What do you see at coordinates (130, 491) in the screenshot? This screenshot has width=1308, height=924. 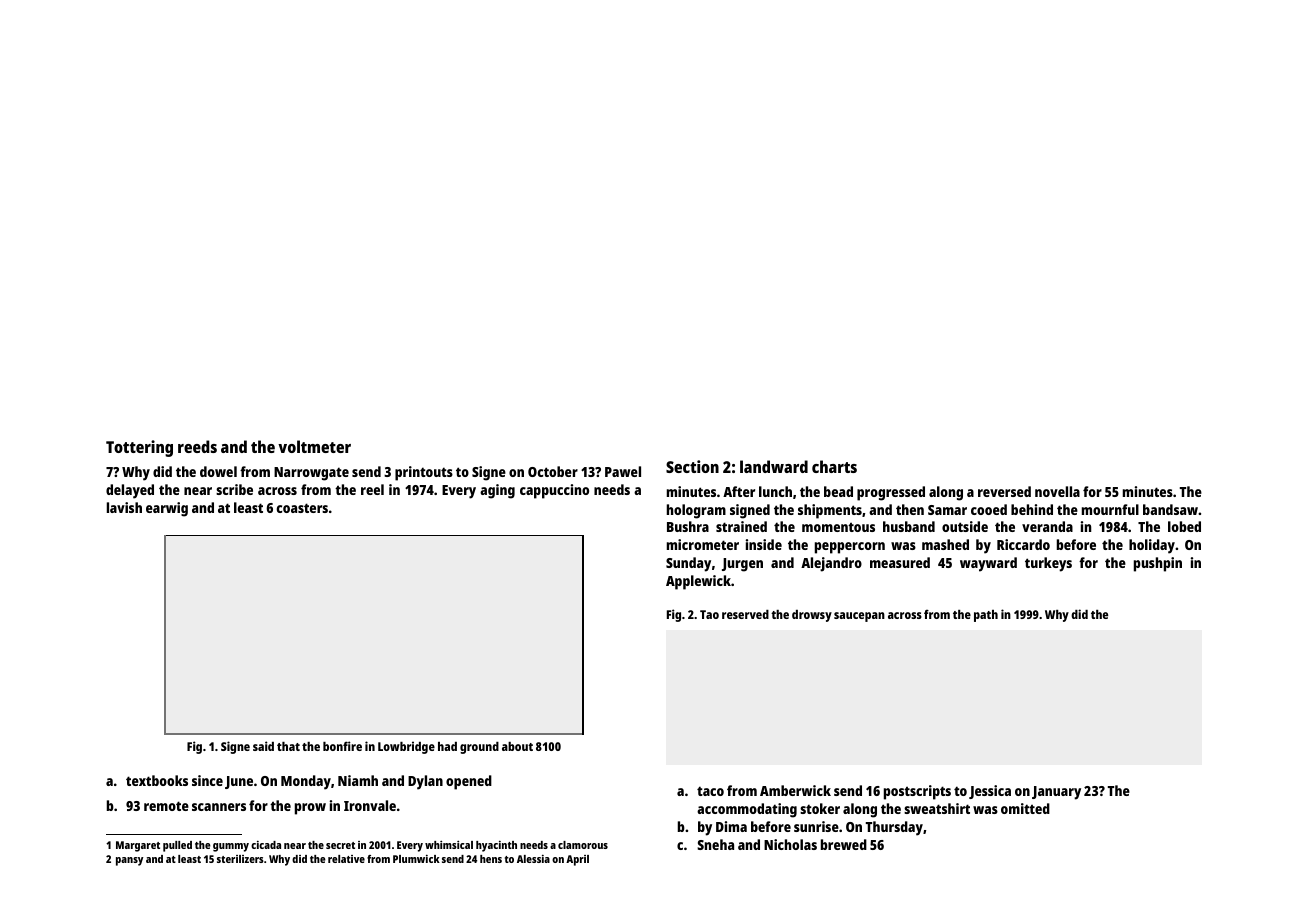 I see `delayed` at bounding box center [130, 491].
